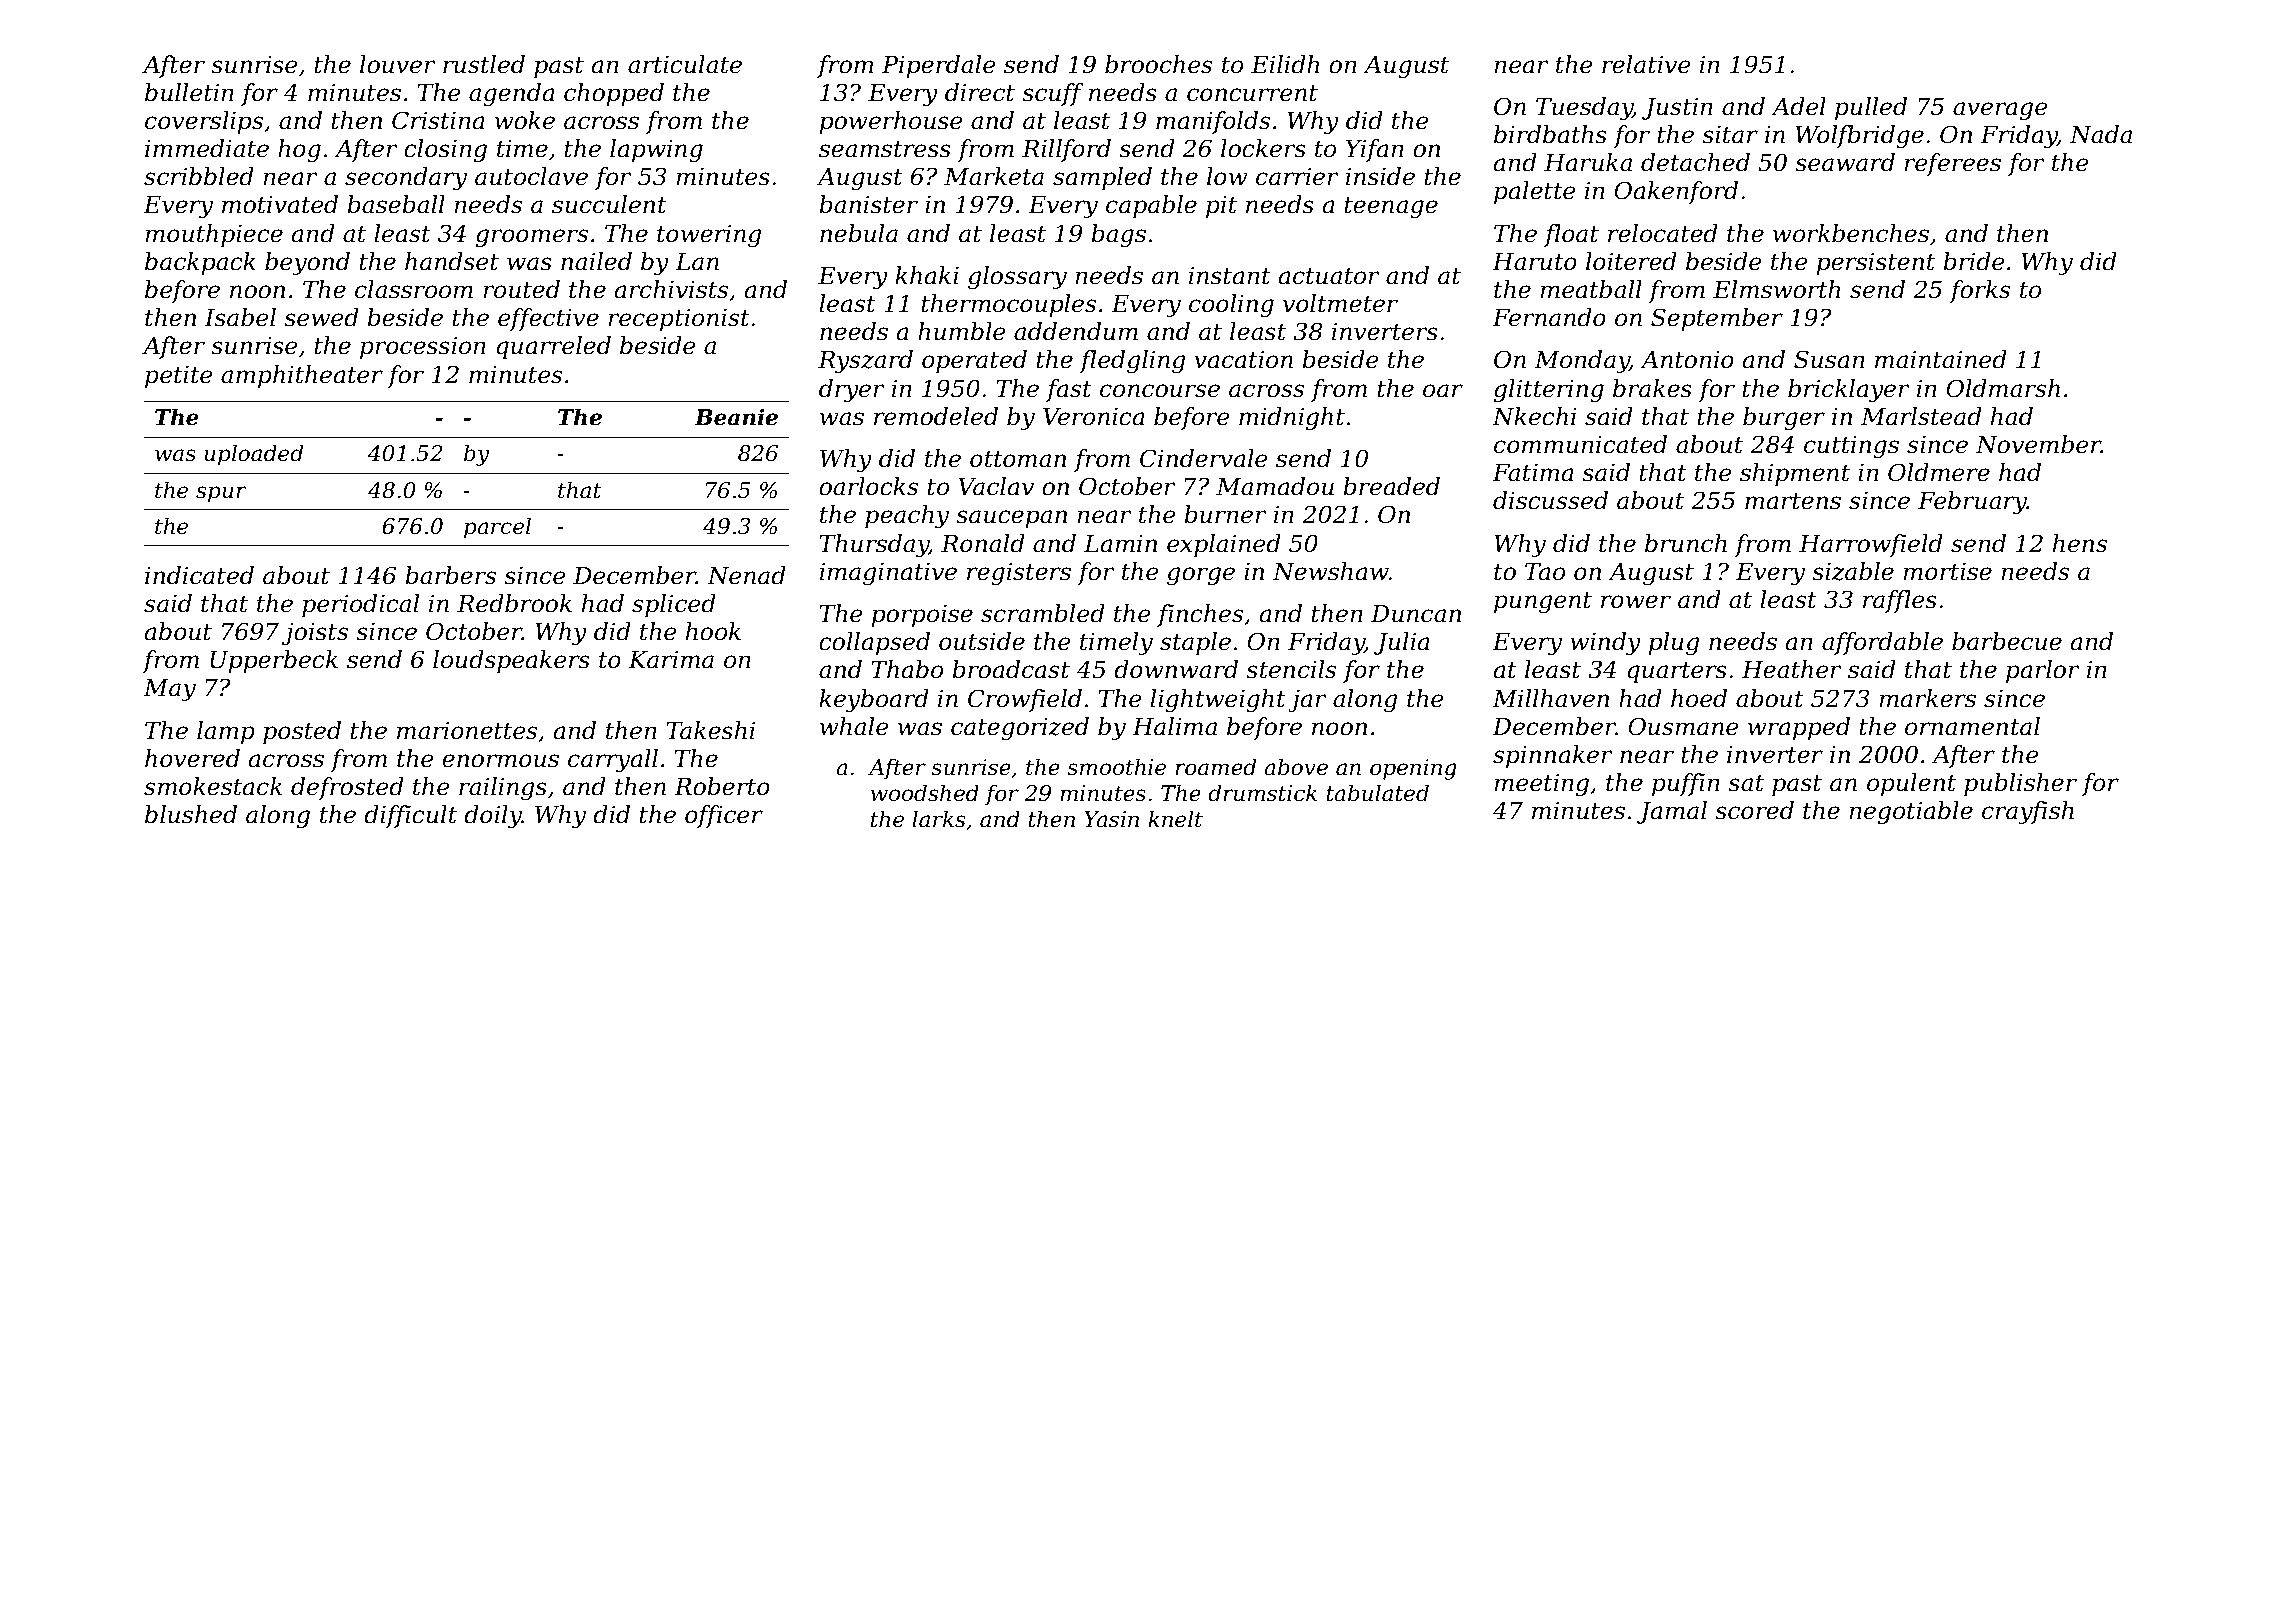 This screenshot has height=1614, width=2282. Describe the element at coordinates (1584, 108) in the screenshot. I see `Tuesday` at that location.
